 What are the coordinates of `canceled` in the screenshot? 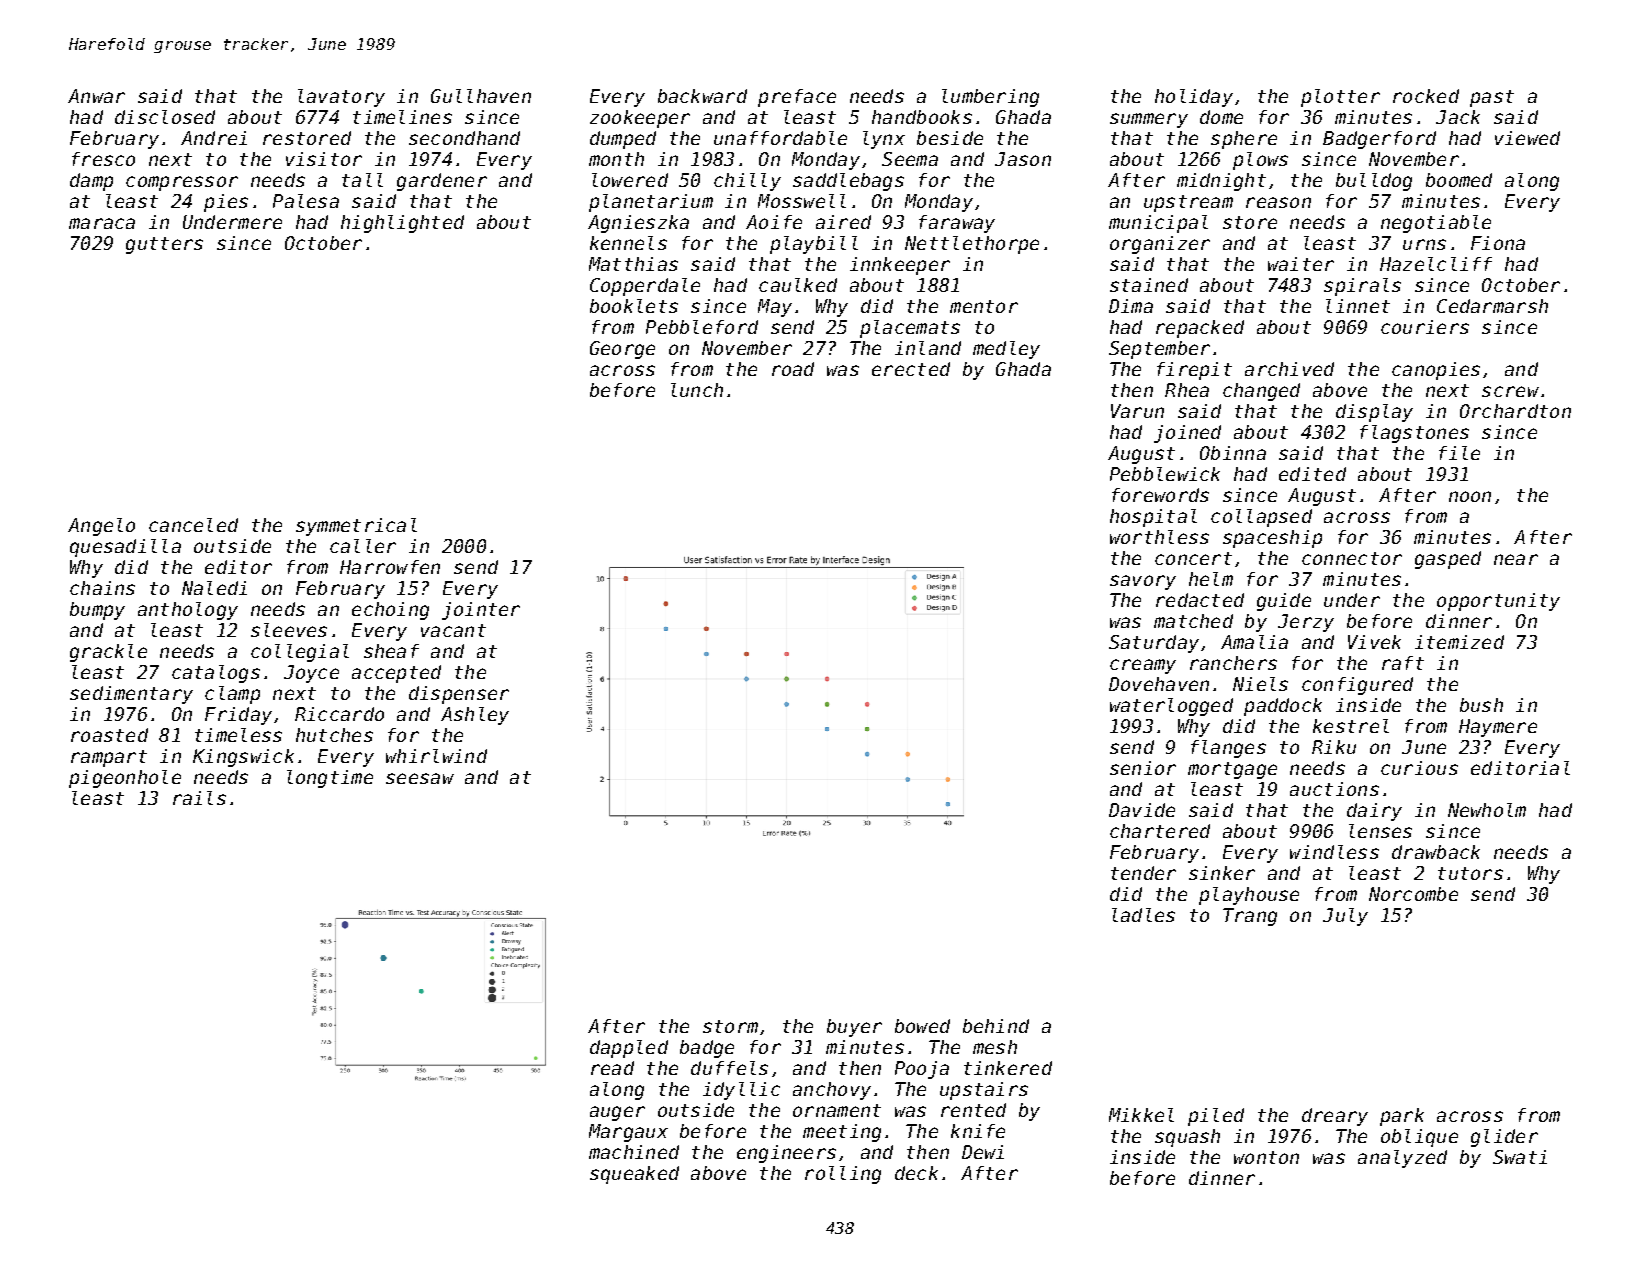 It's located at (193, 525).
